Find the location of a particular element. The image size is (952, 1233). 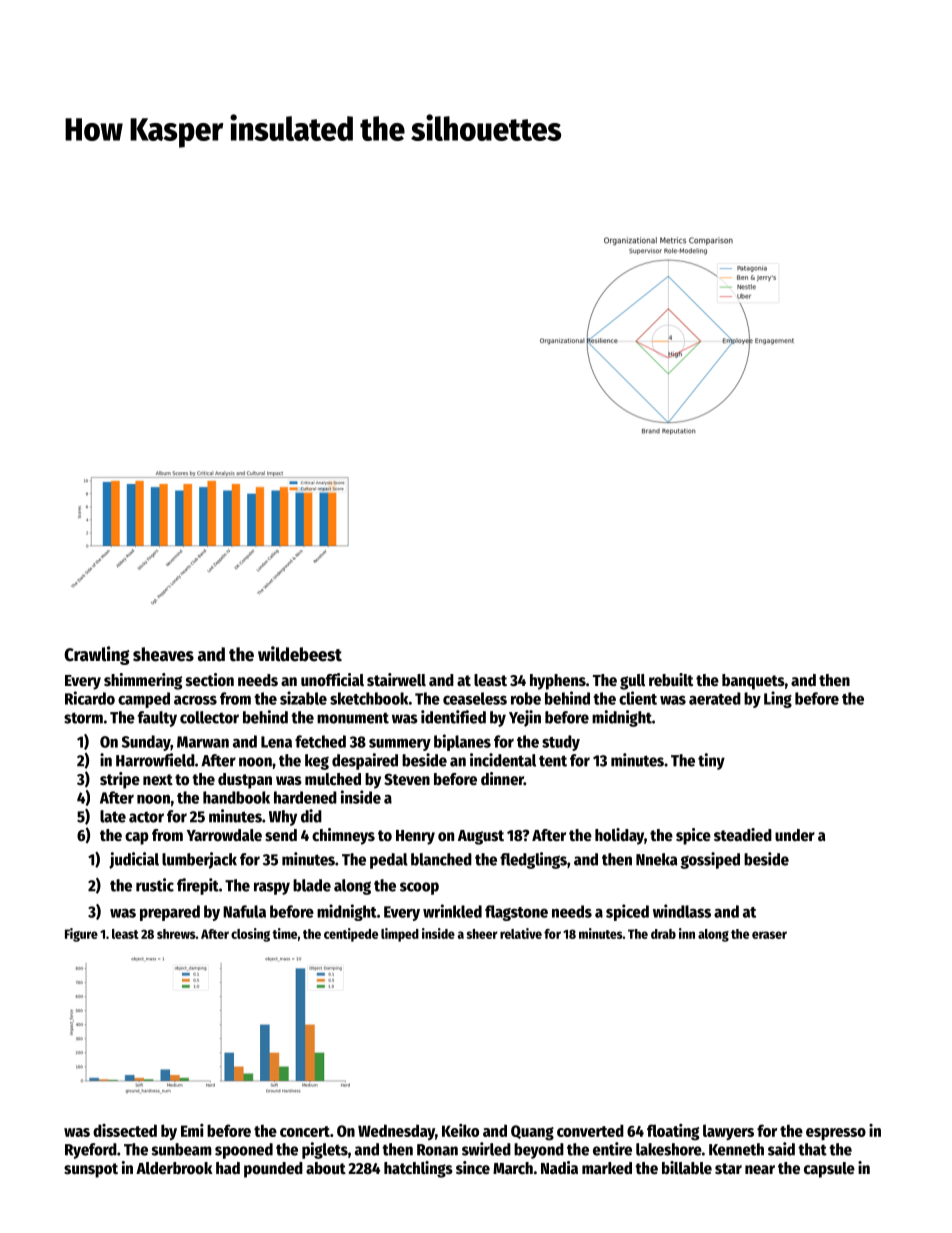

hyphens is located at coordinates (558, 682).
